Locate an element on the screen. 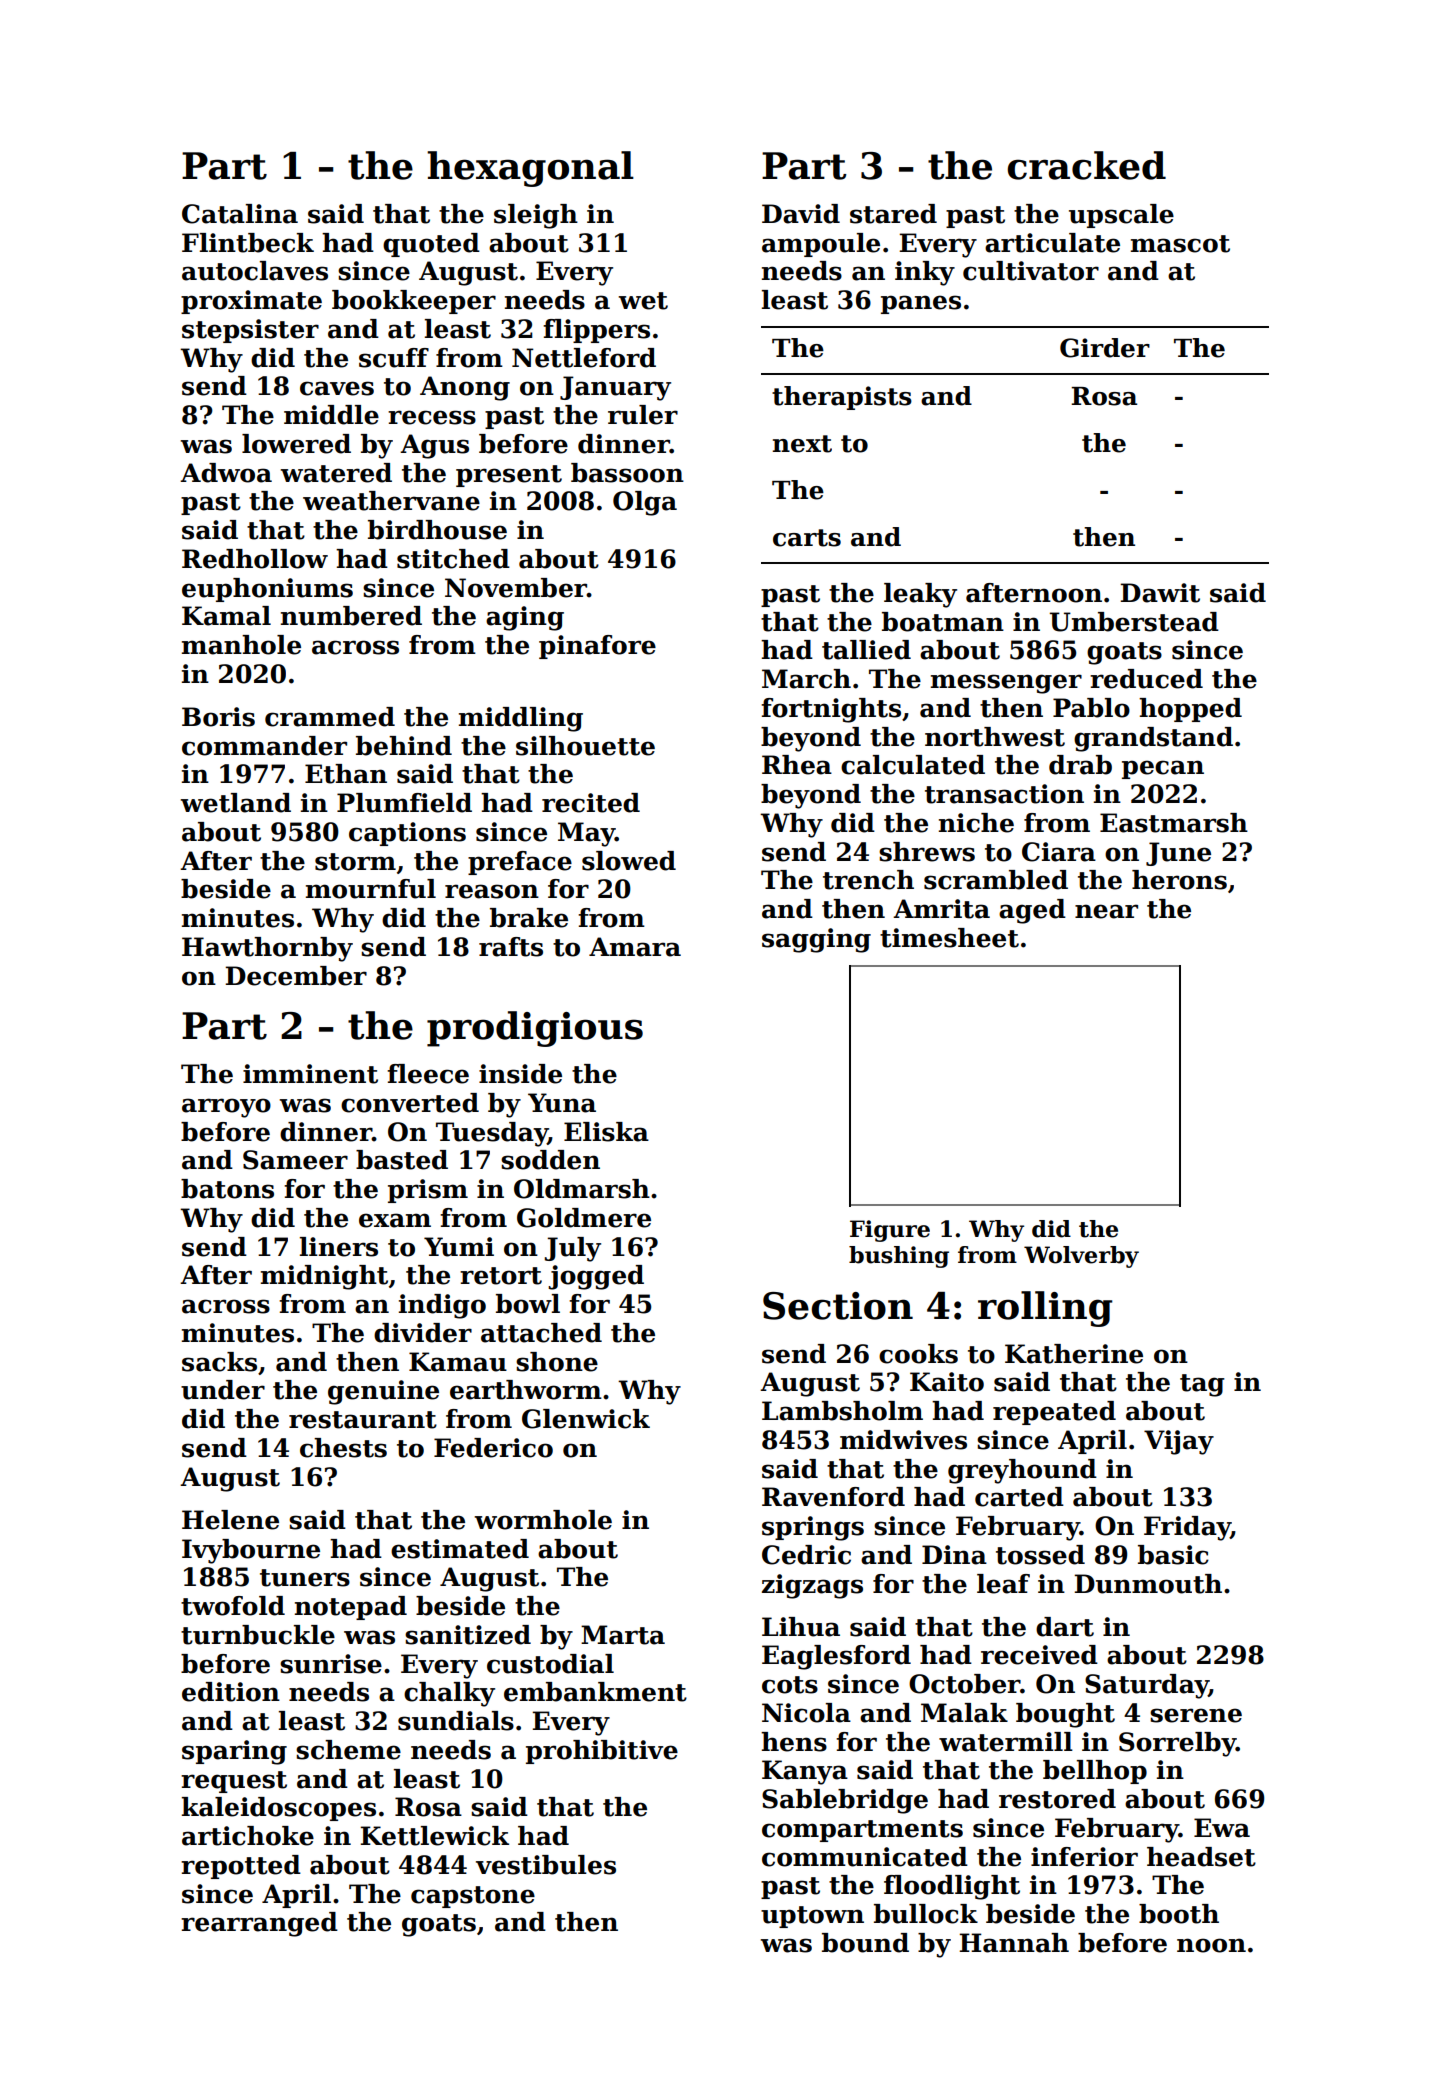  hexagonal is located at coordinates (530, 169).
